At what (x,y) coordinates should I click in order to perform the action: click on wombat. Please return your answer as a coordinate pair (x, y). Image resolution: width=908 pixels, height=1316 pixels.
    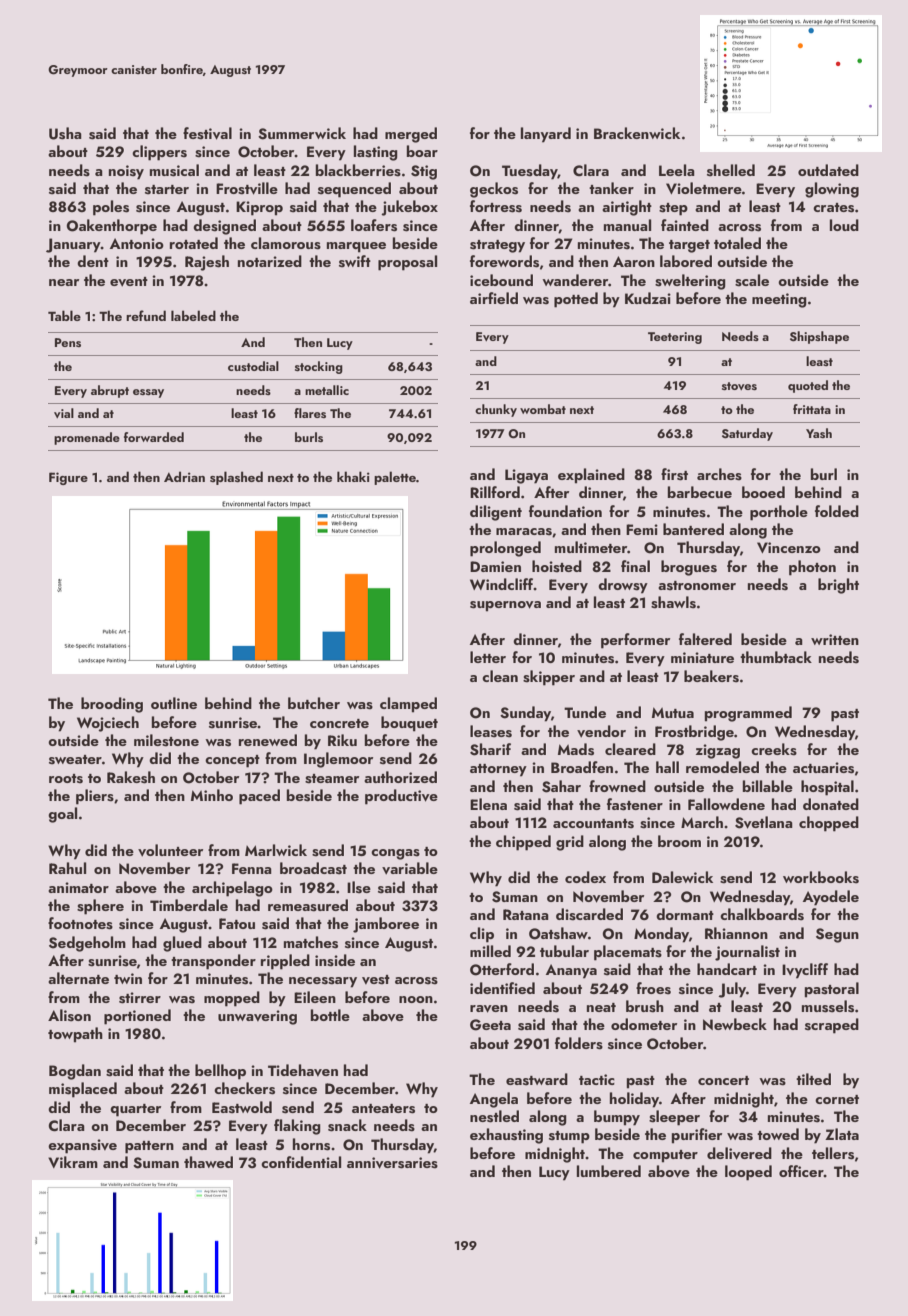
    Looking at the image, I should click on (543, 409).
